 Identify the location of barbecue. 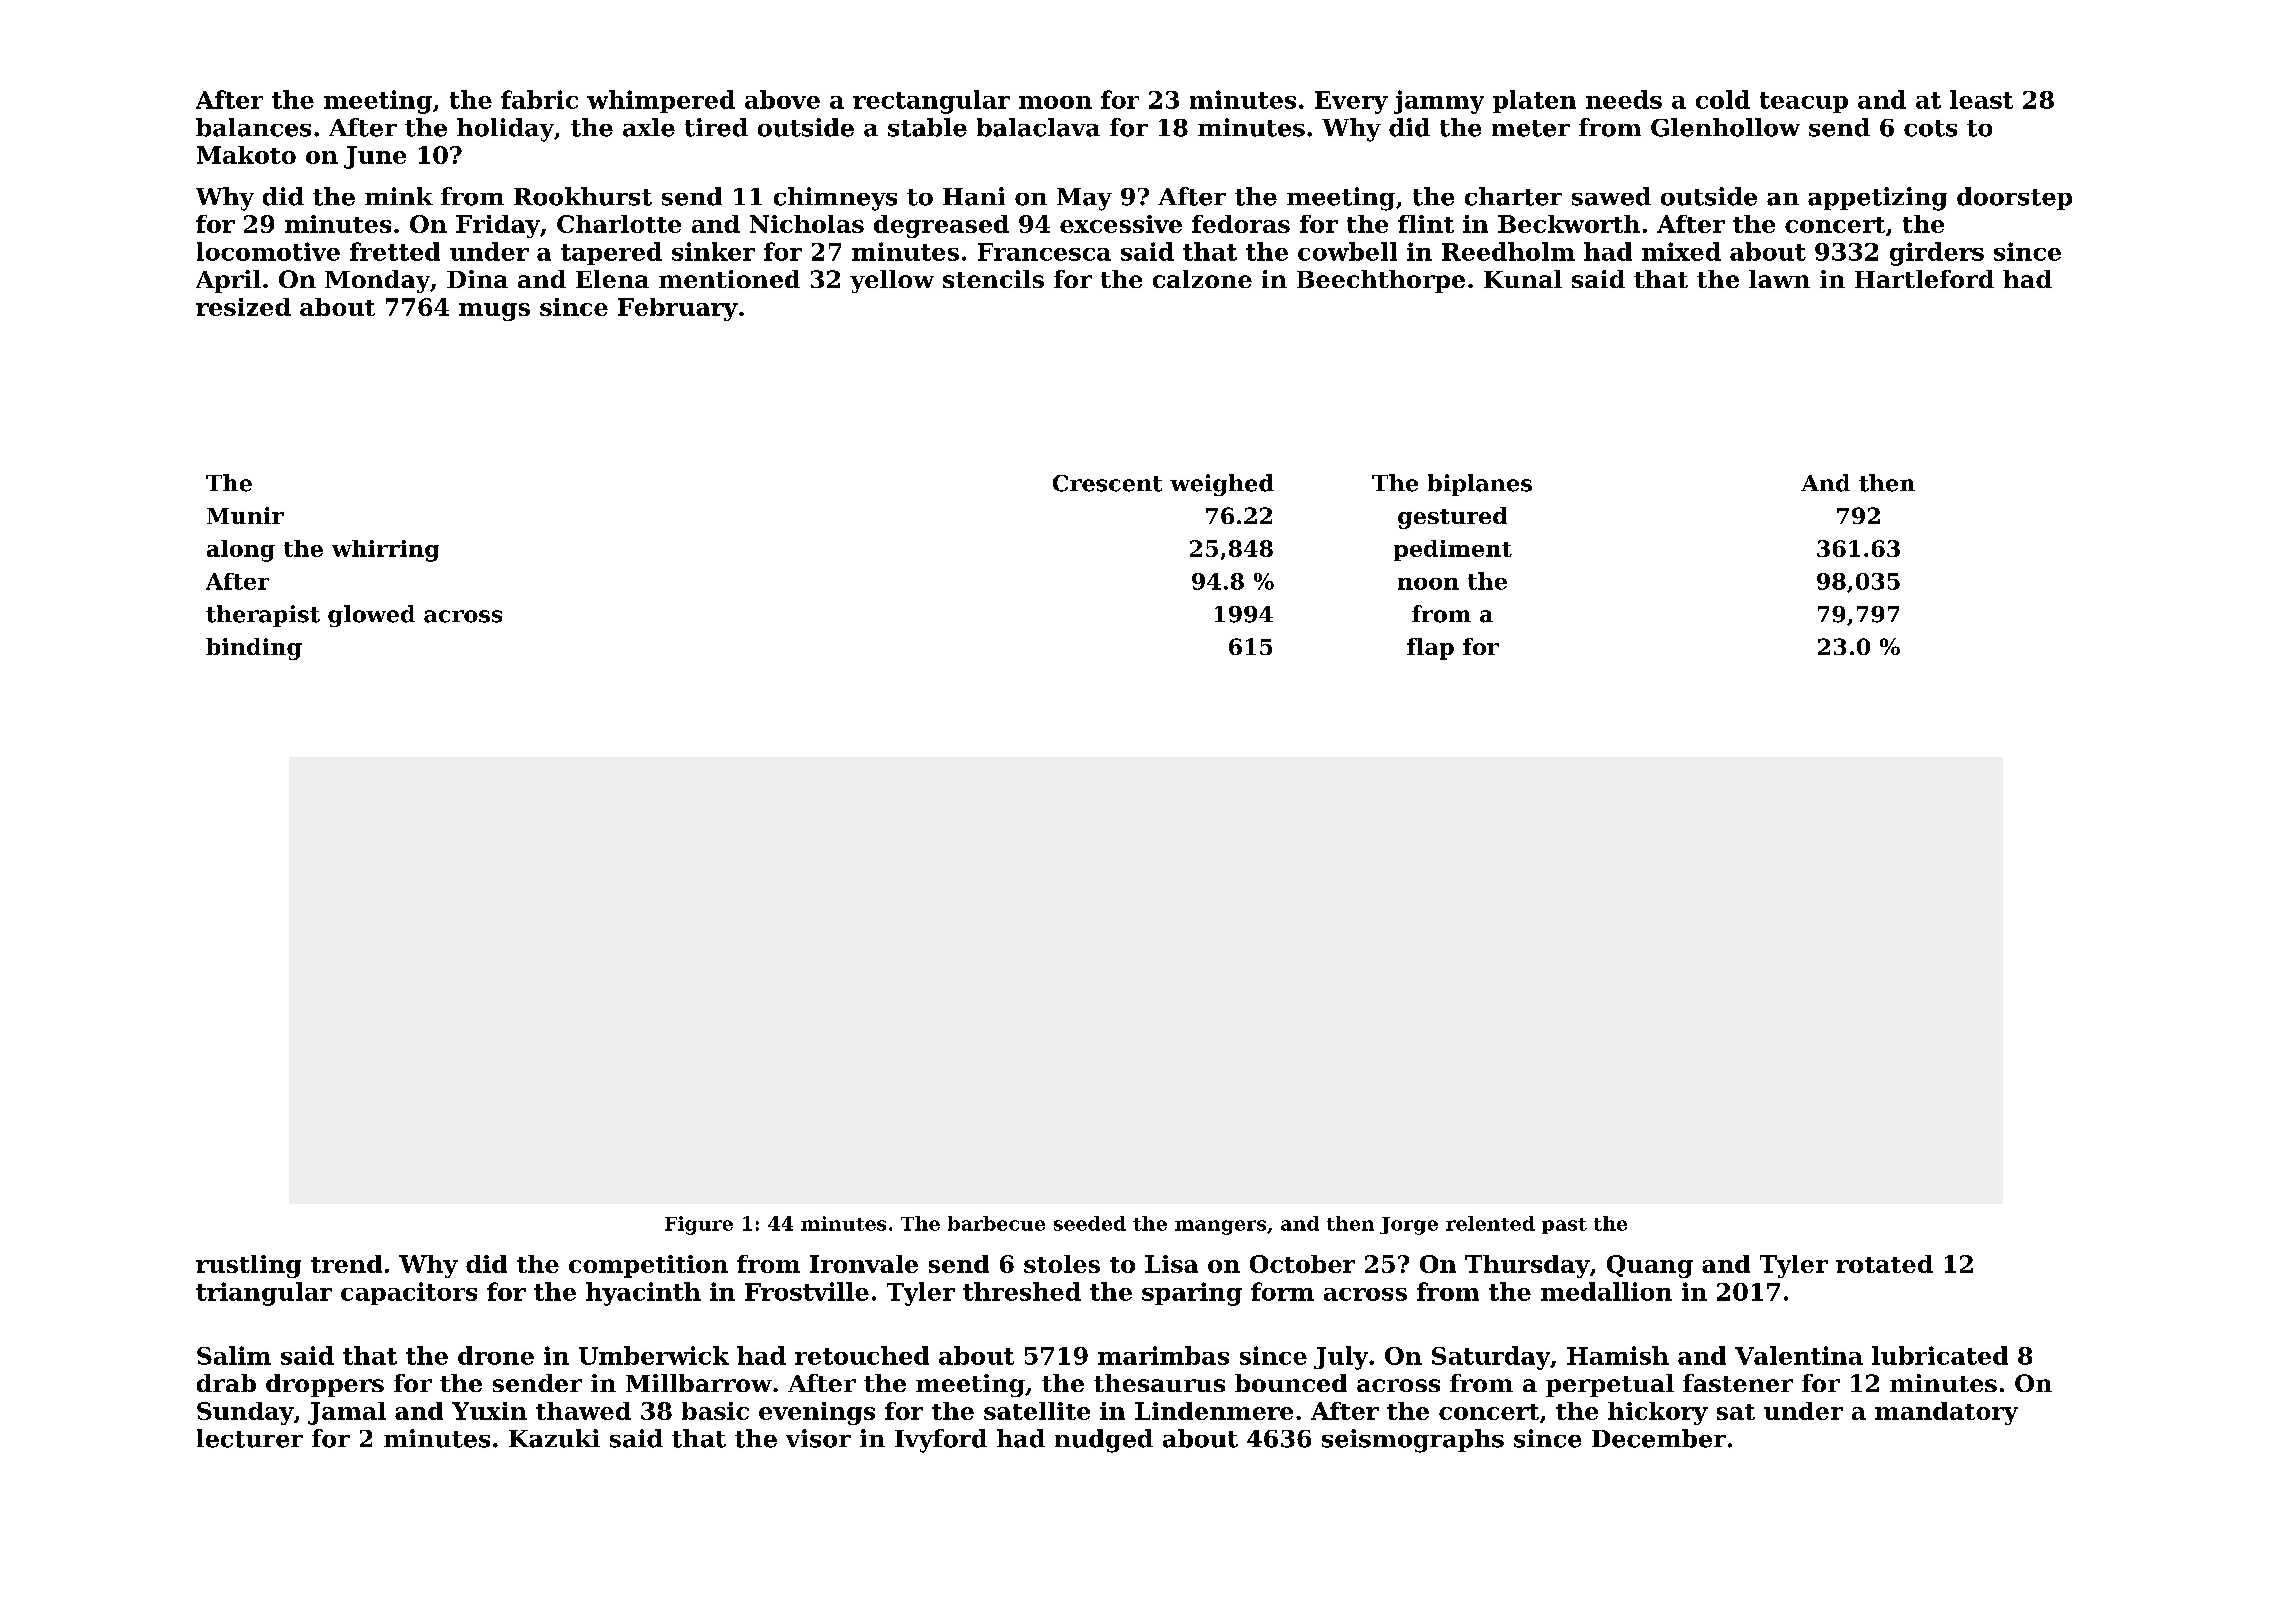
(996, 1223).
